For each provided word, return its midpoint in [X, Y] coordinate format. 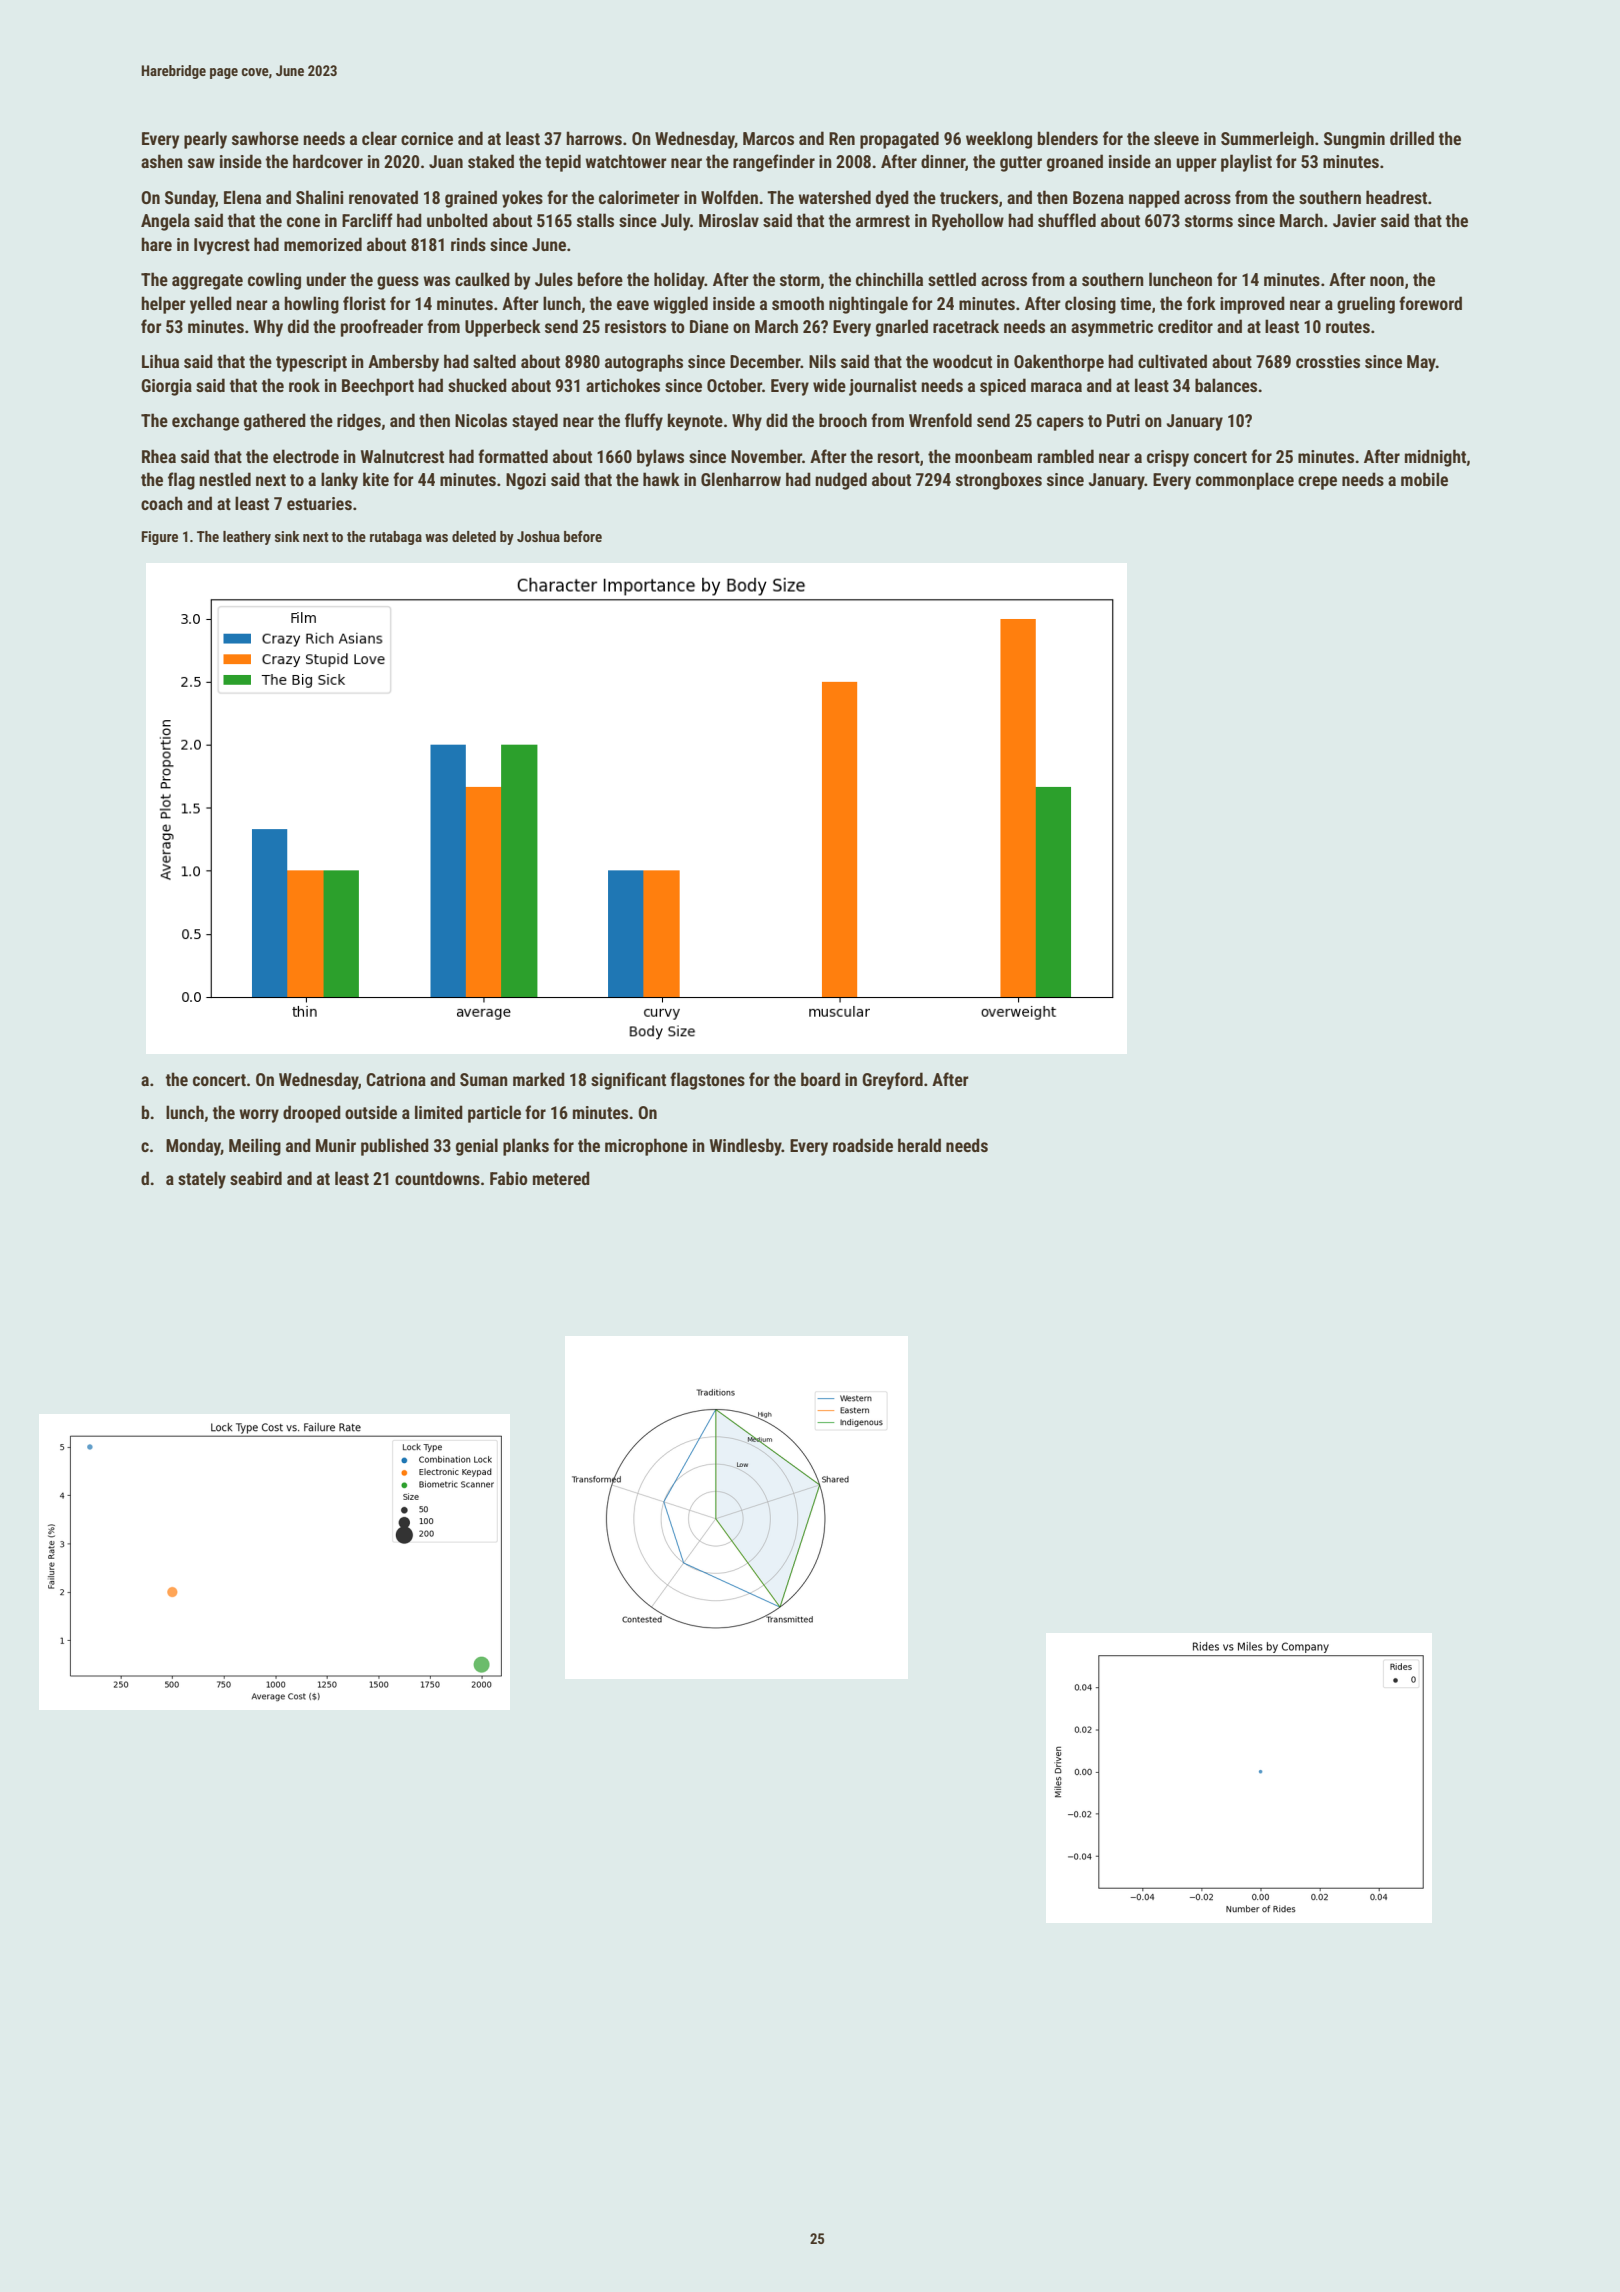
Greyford [892, 1081]
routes [1348, 327]
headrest [1396, 197]
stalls [595, 220]
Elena [242, 197]
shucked [477, 385]
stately [202, 1180]
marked [539, 1079]
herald [919, 1145]
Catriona [396, 1079]
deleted [474, 536]
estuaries [319, 503]
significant [628, 1081]
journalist [883, 387]
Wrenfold [940, 420]
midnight [1435, 458]
